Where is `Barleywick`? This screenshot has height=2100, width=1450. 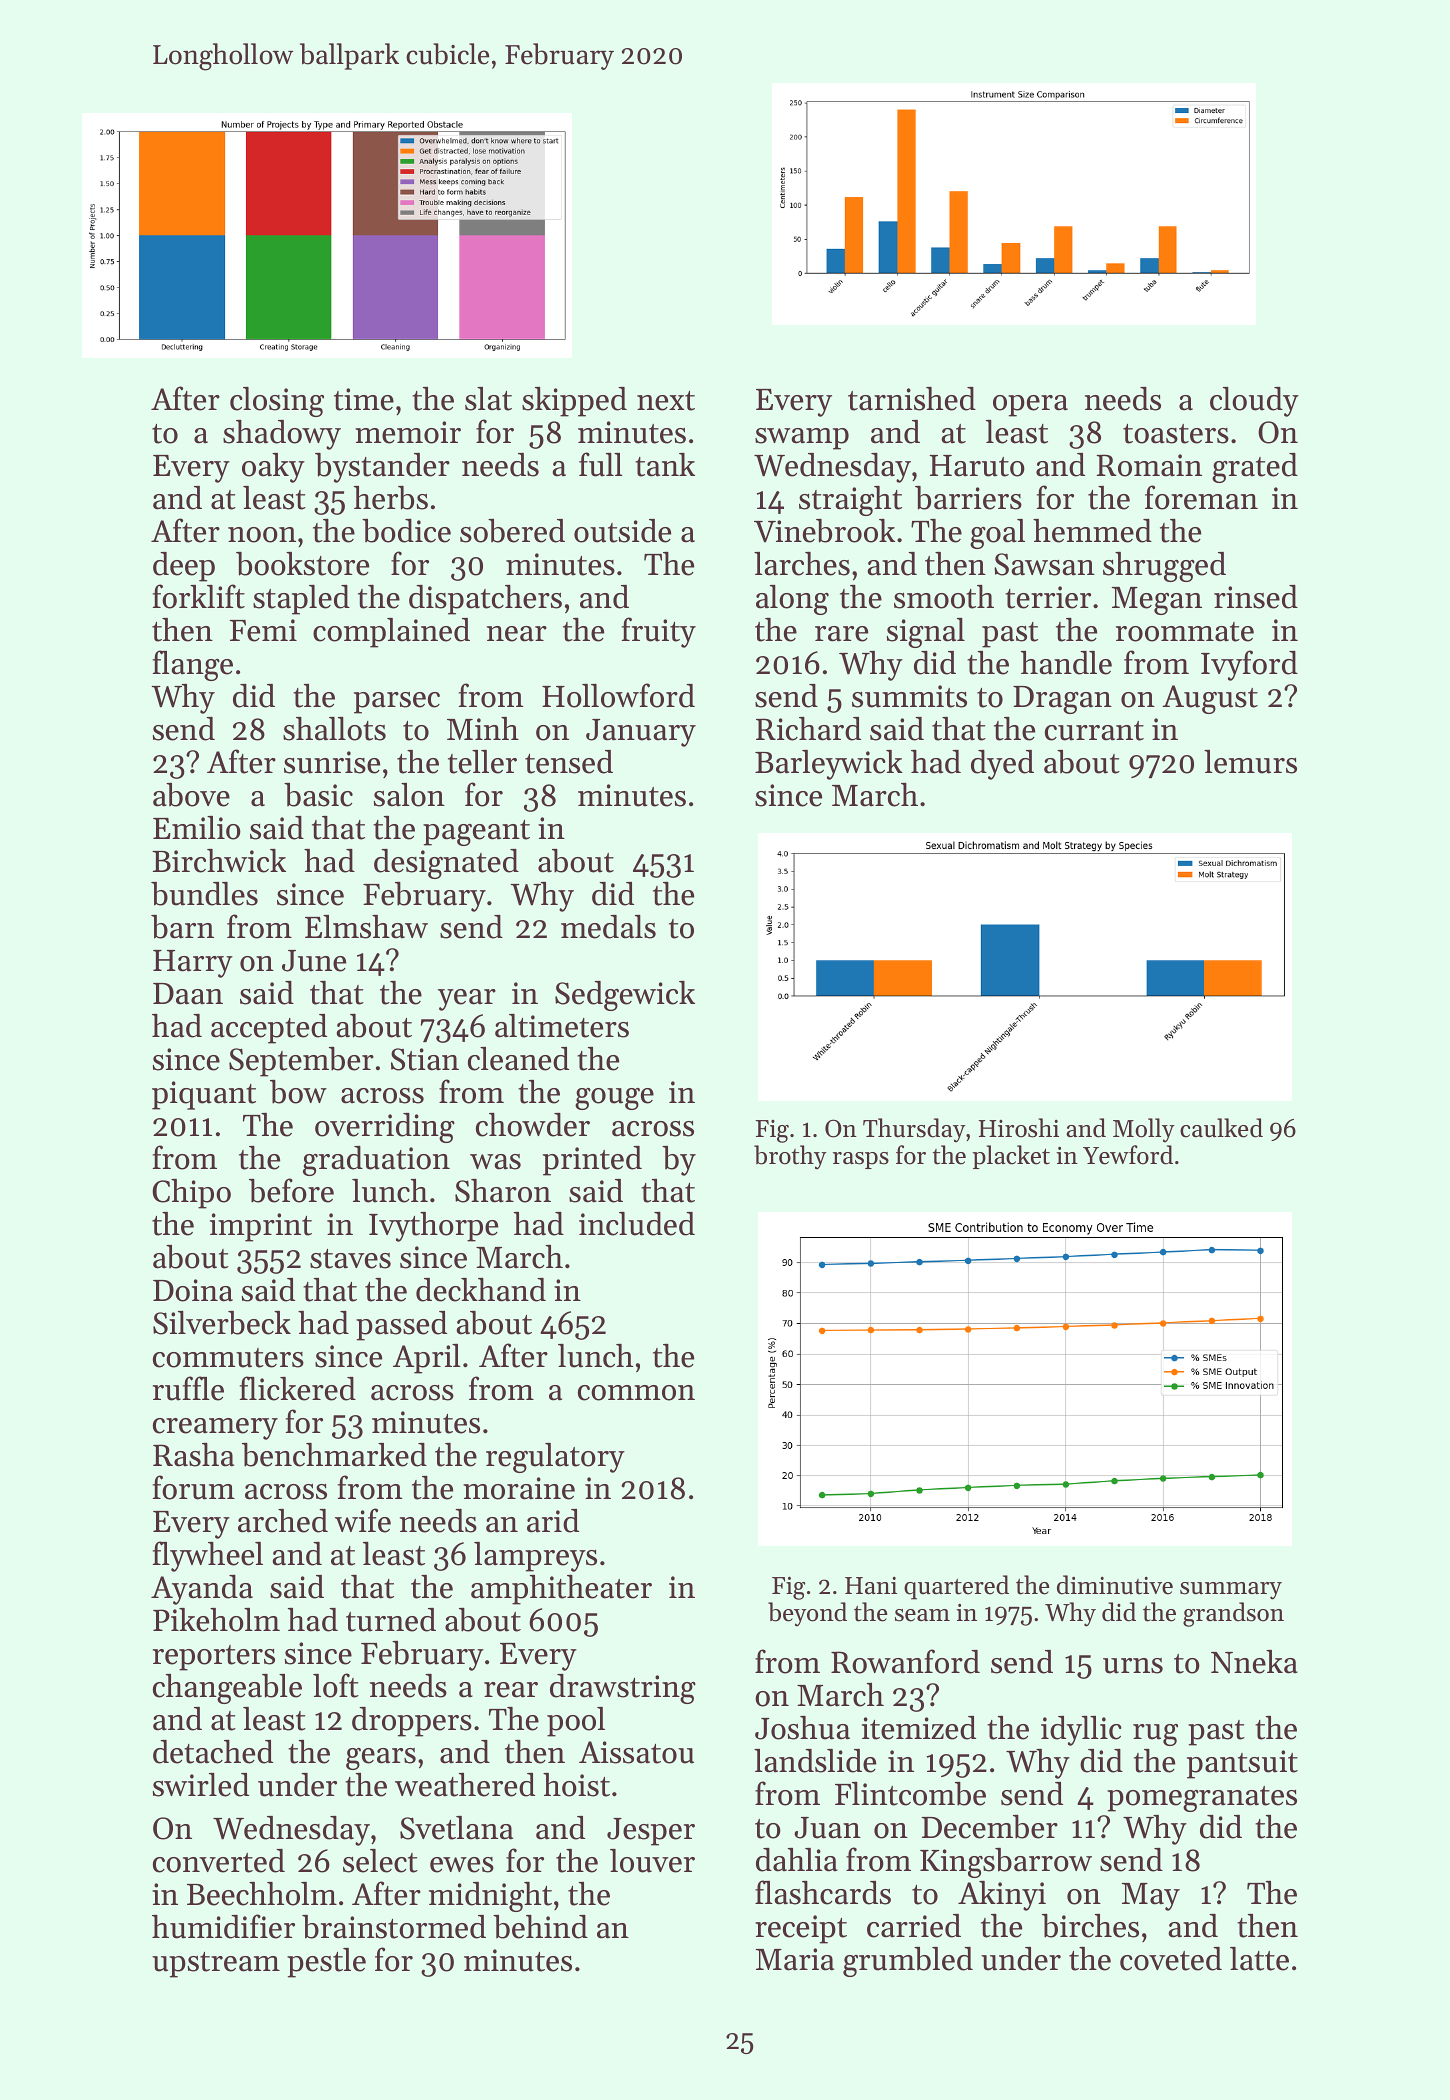
Barleywick is located at coordinates (829, 765).
